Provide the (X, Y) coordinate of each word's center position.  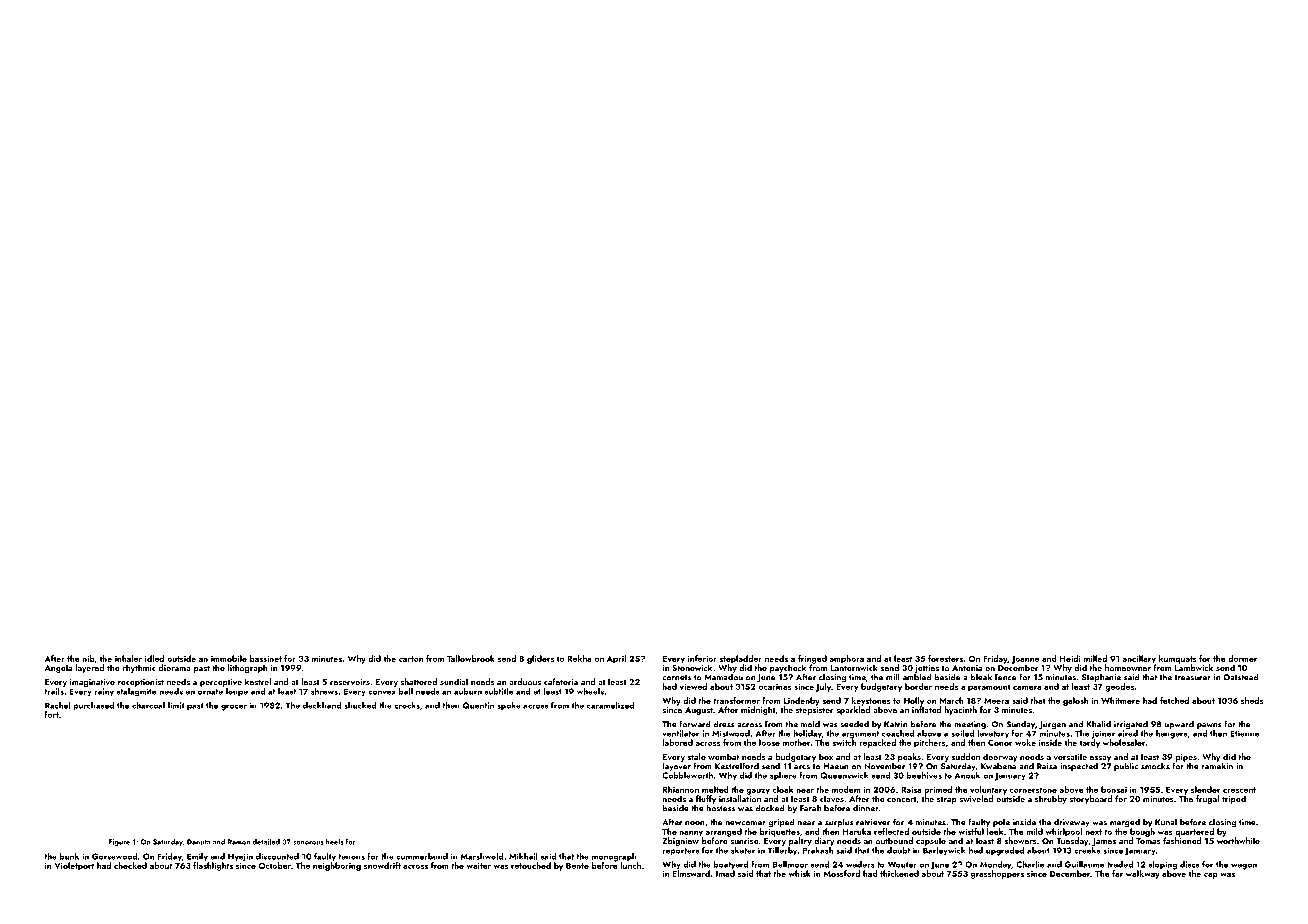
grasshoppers (997, 874)
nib (88, 659)
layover (676, 766)
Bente (577, 866)
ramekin (1217, 766)
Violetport (74, 866)
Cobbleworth (687, 775)
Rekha (579, 658)
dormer (1242, 658)
